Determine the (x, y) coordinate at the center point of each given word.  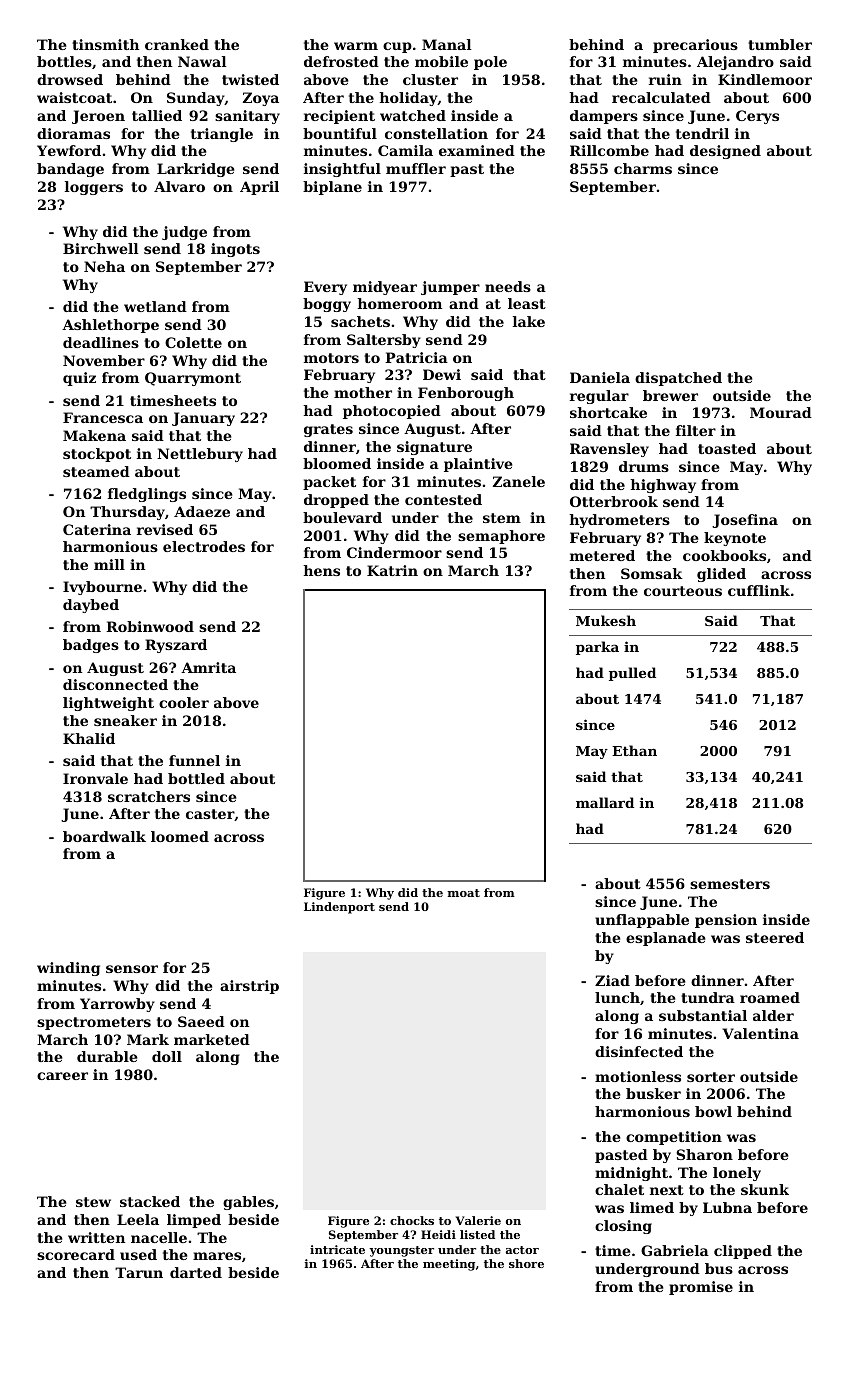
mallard (605, 802)
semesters (730, 884)
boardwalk (104, 836)
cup (397, 47)
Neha (104, 266)
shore (526, 1263)
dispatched (678, 379)
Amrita (208, 667)
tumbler (780, 44)
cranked (177, 44)
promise (701, 1288)
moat (464, 893)
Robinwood (150, 626)
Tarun (139, 1272)
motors (331, 358)
